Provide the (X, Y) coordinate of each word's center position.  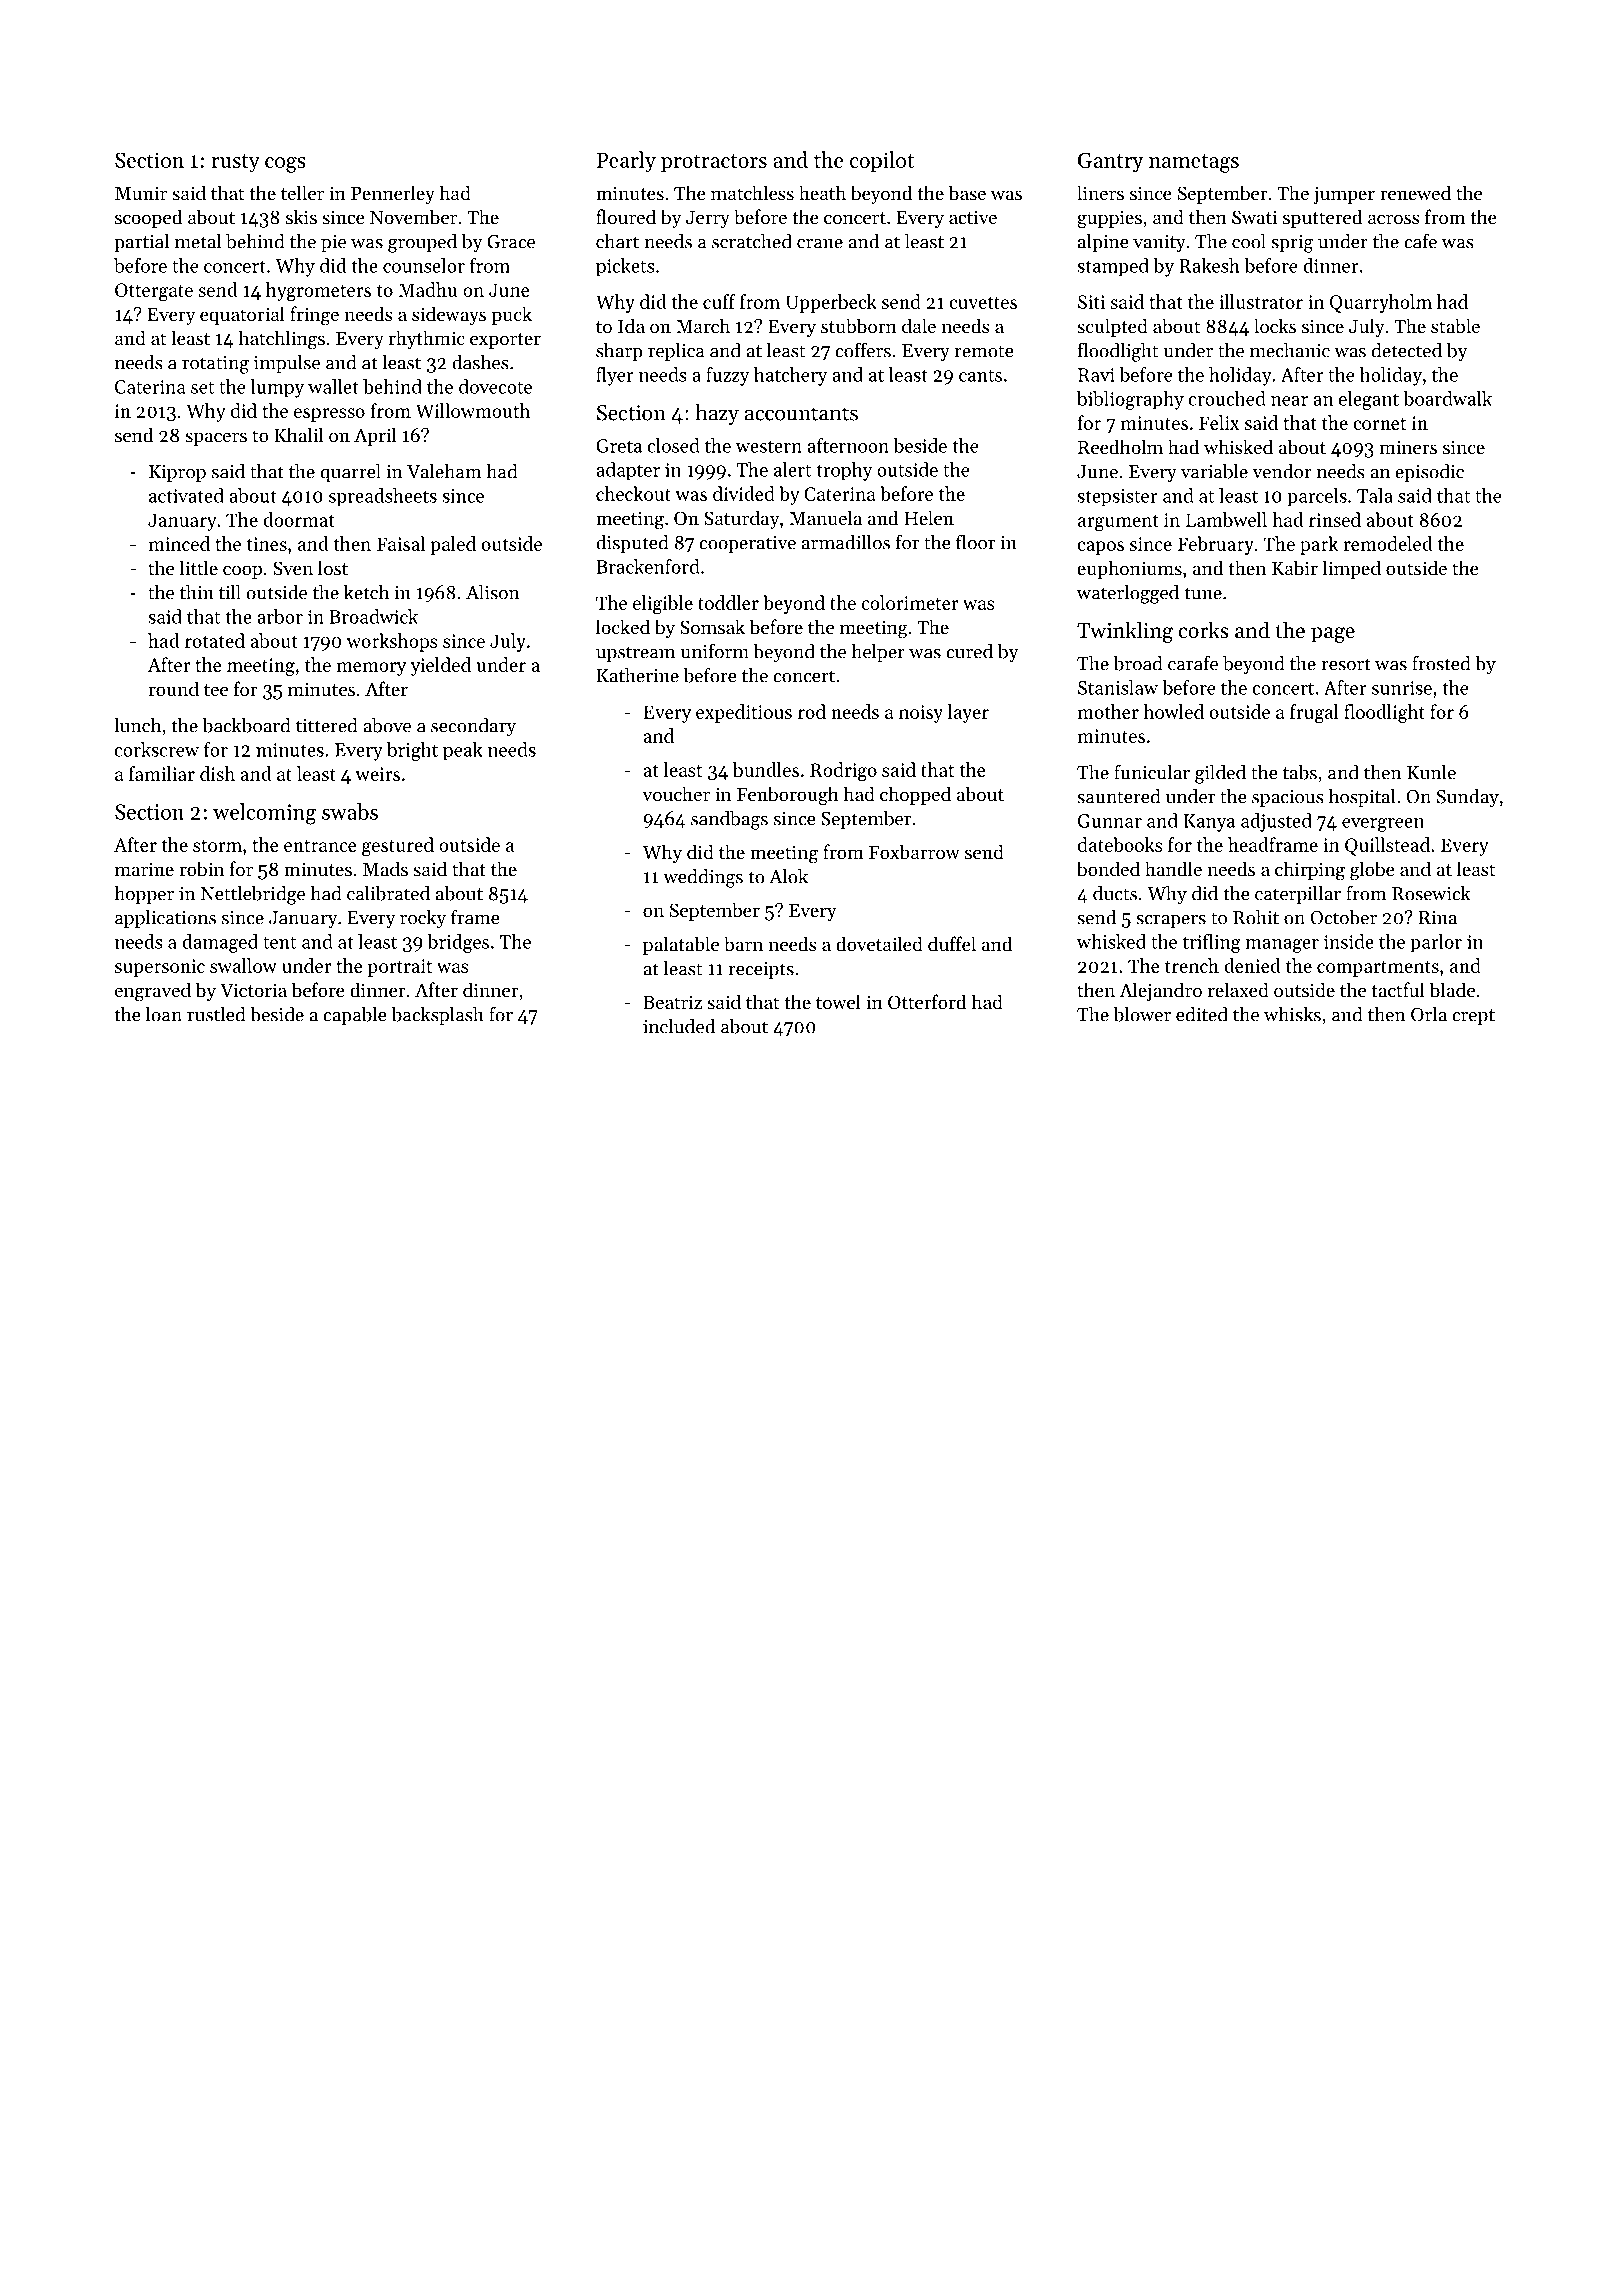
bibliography (1130, 400)
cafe (1420, 241)
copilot (882, 161)
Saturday (741, 519)
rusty (235, 163)
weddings (703, 878)
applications (165, 919)
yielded (441, 666)
